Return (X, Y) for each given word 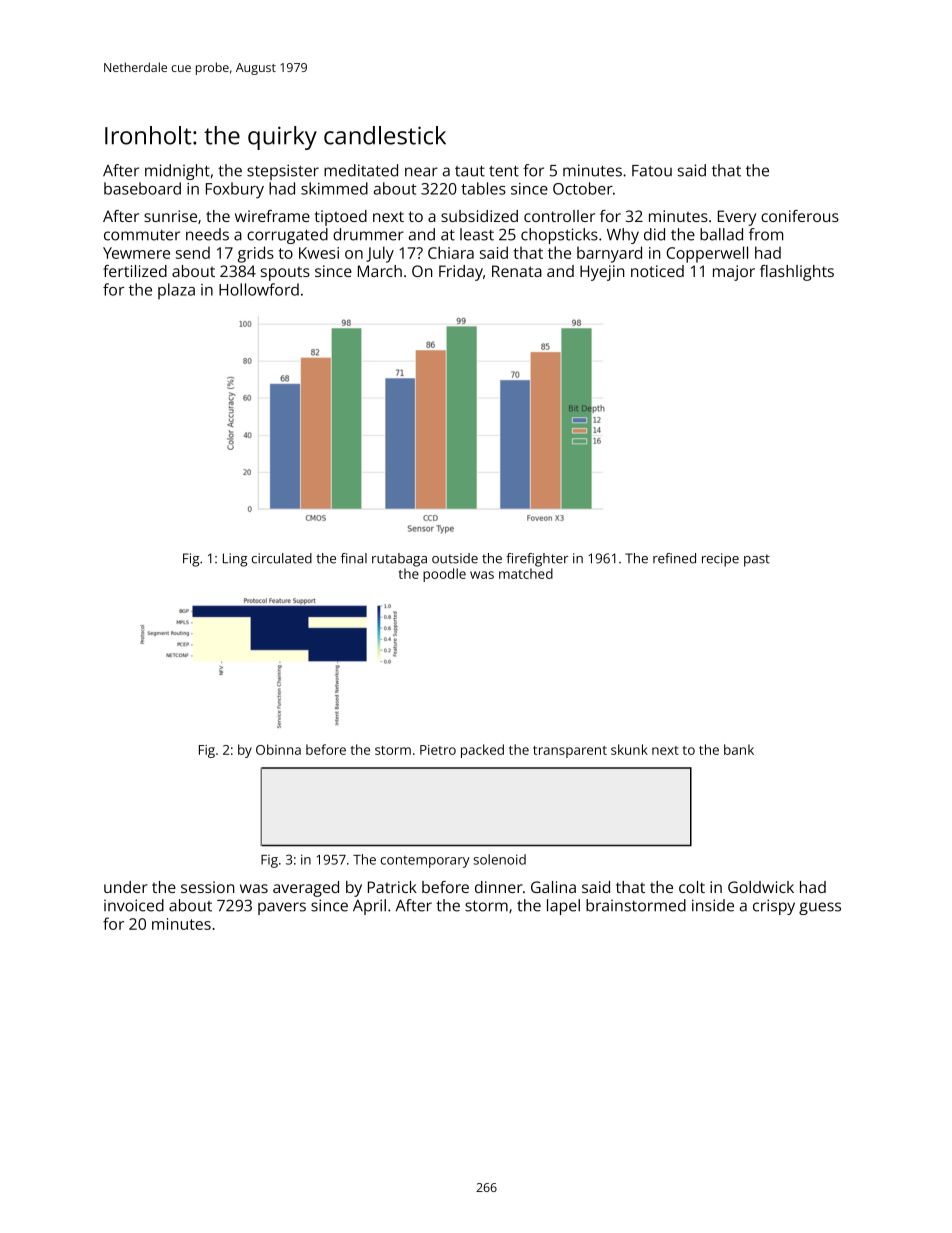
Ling (235, 560)
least (477, 234)
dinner (499, 887)
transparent (570, 752)
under (126, 887)
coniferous (800, 216)
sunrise (170, 216)
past (757, 560)
